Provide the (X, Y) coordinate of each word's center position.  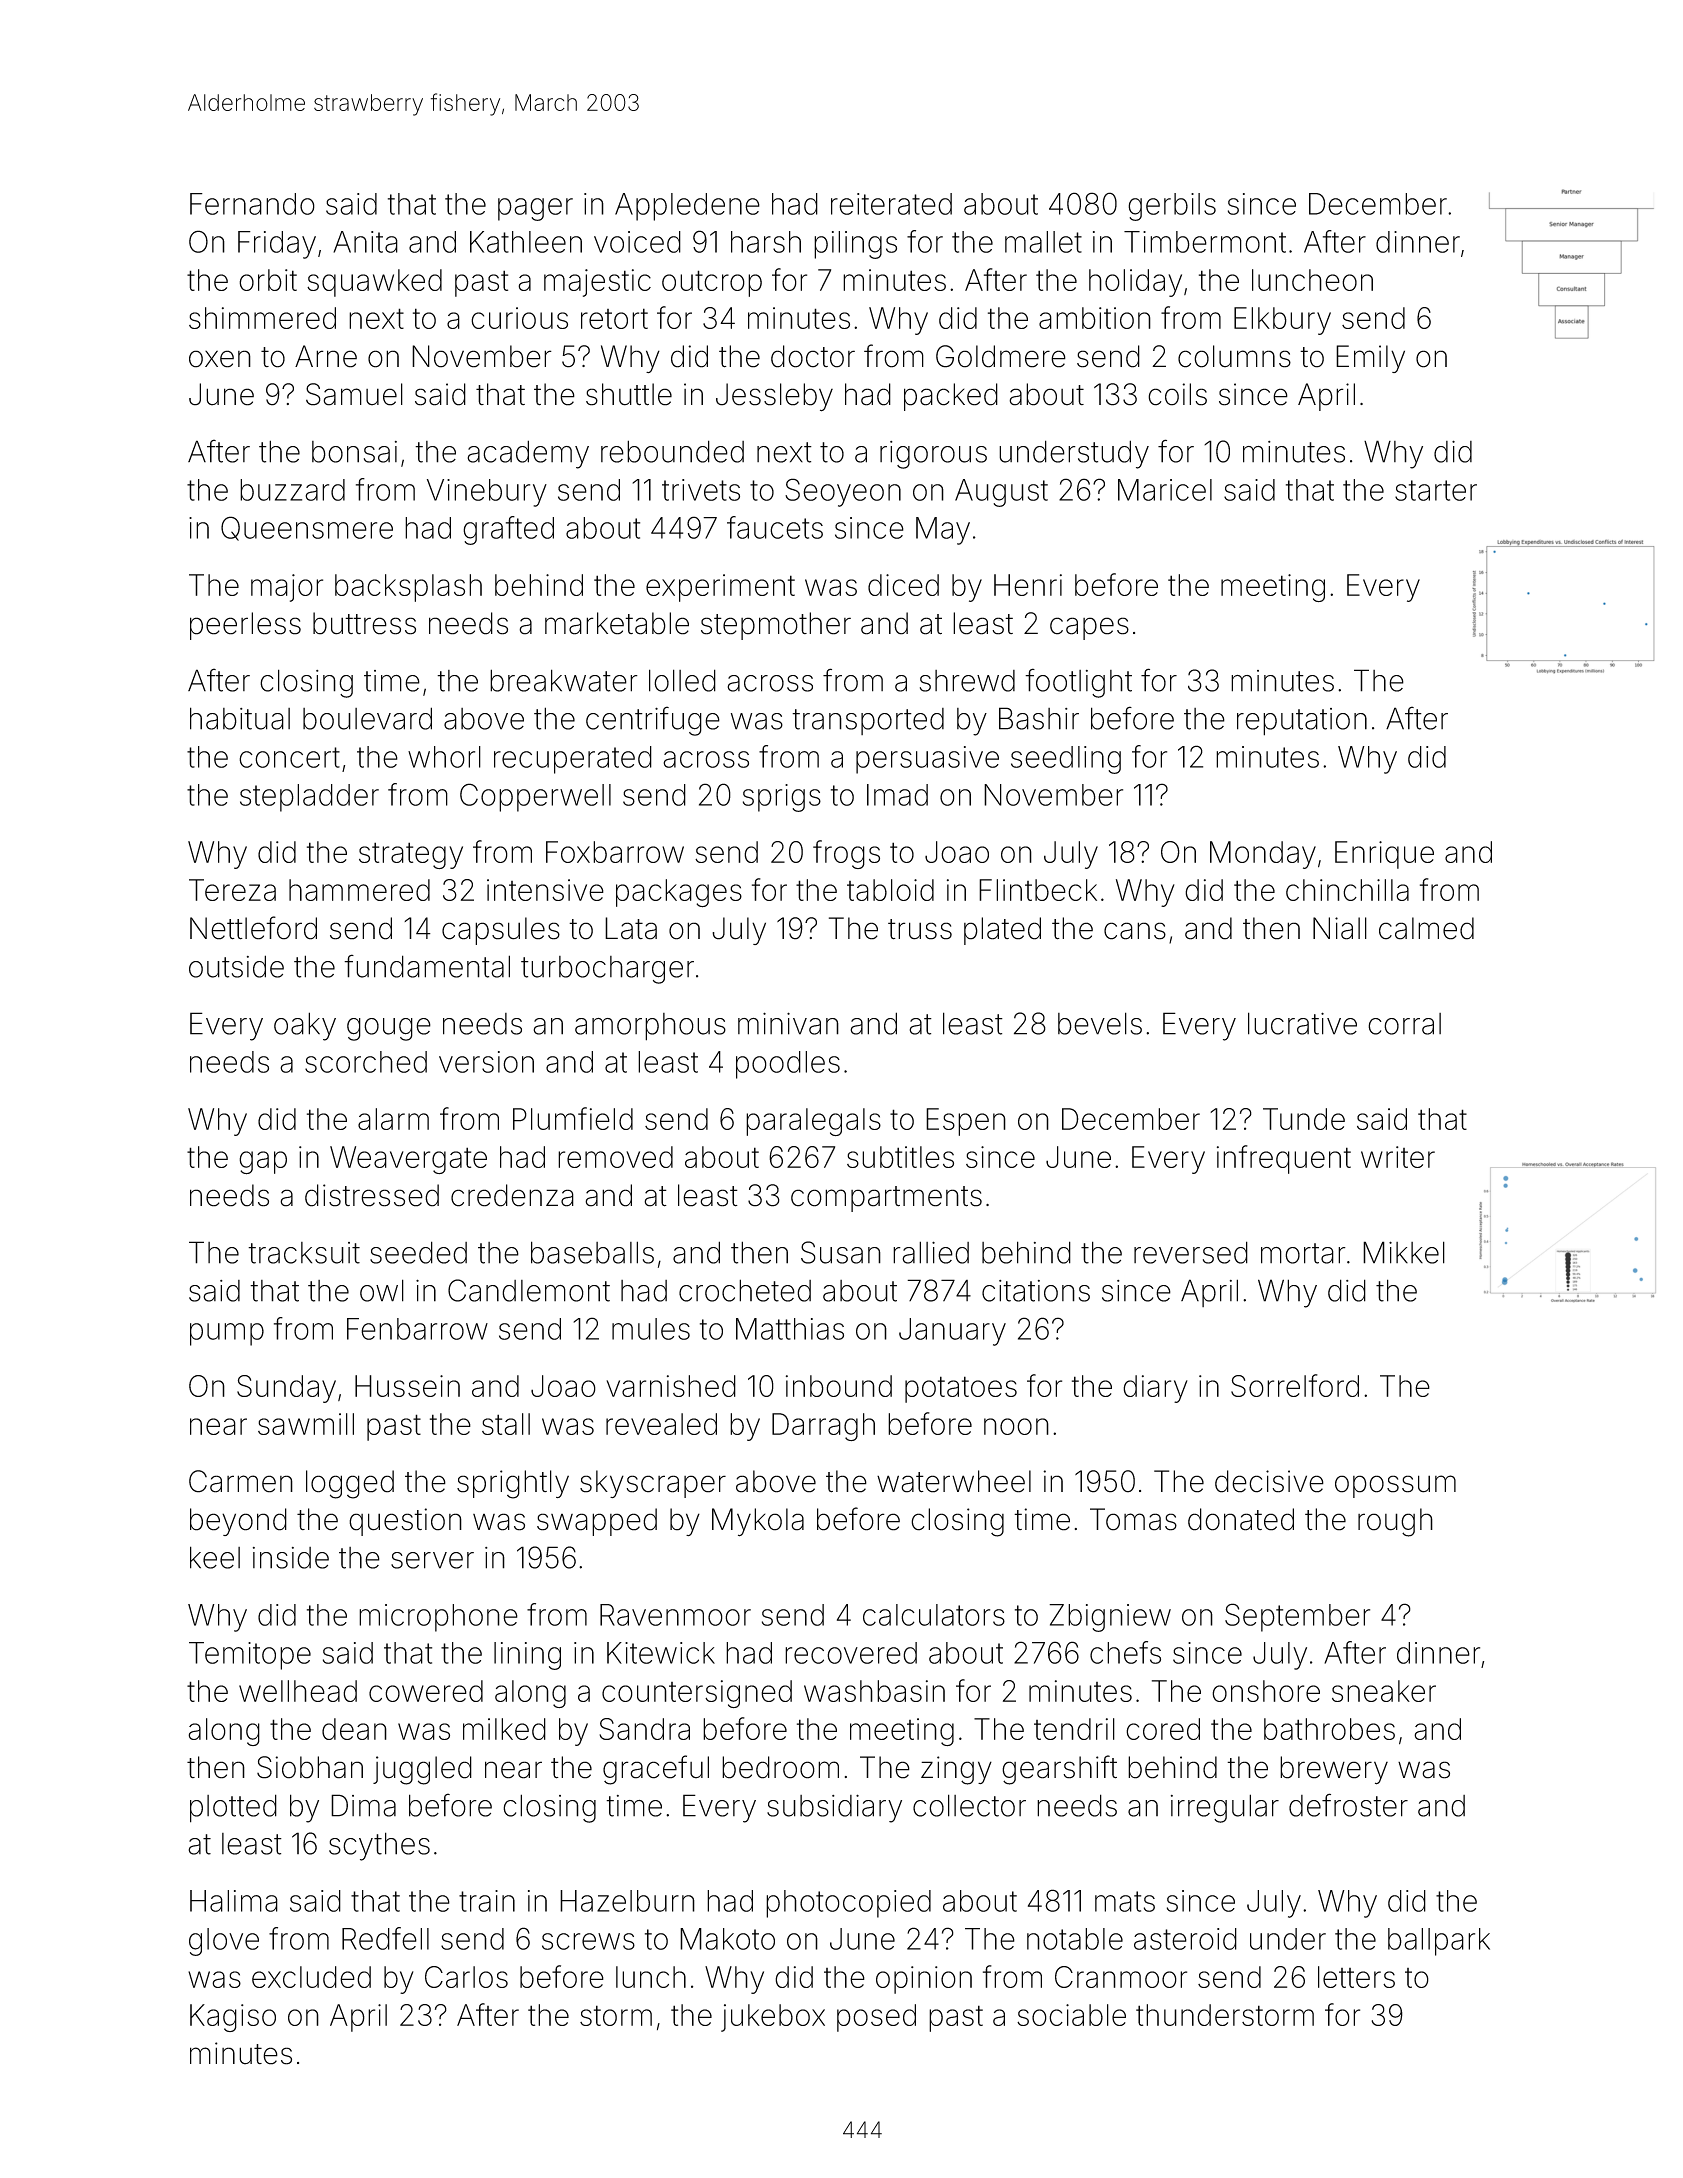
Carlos (466, 1977)
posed (876, 2018)
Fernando (252, 204)
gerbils (1172, 207)
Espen (966, 1122)
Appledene (687, 207)
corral (1404, 1024)
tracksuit (304, 1253)
